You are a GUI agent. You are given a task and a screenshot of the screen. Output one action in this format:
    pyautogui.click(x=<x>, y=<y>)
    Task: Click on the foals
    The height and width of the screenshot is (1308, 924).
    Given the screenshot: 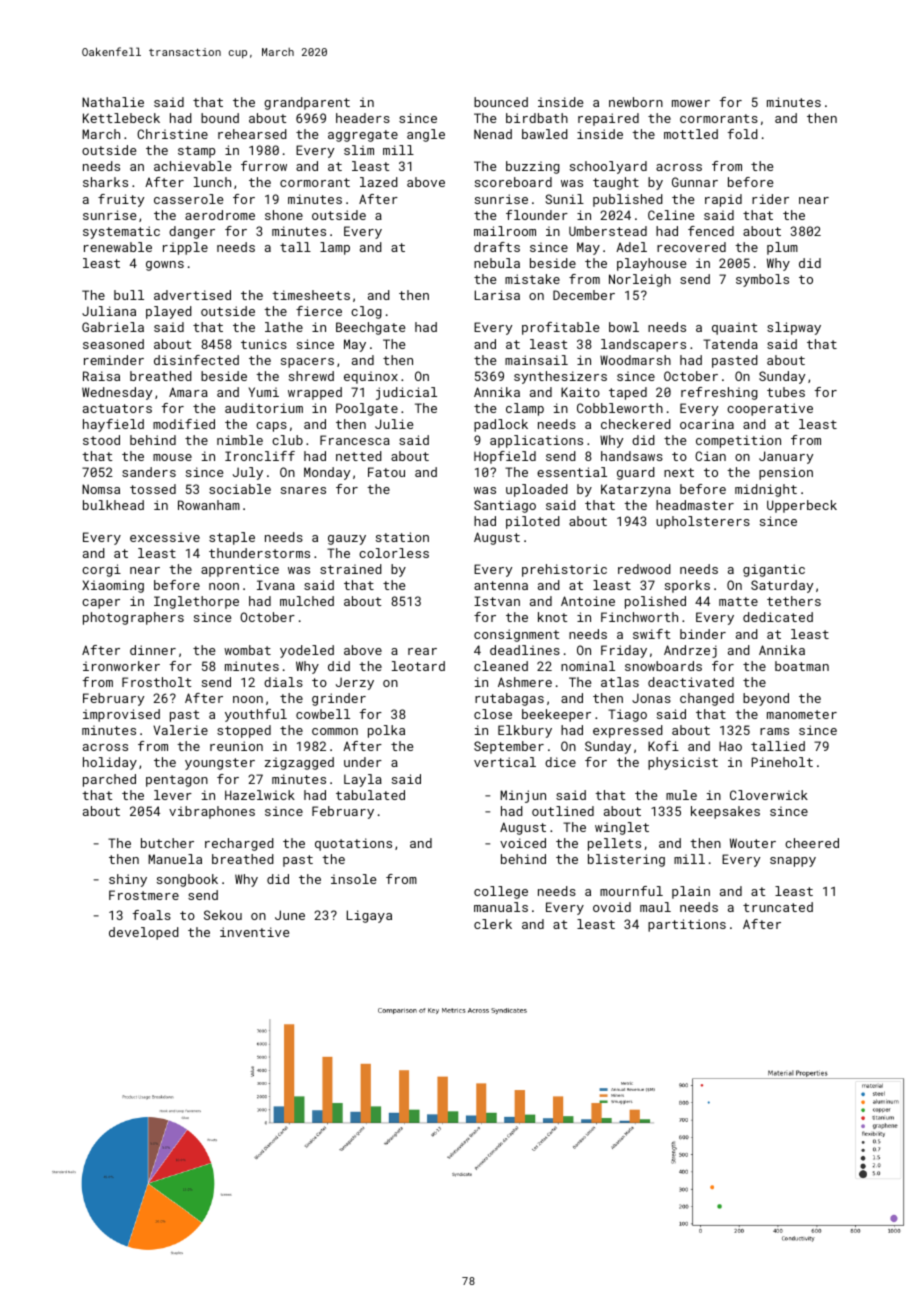 What is the action you would take?
    pyautogui.click(x=152, y=915)
